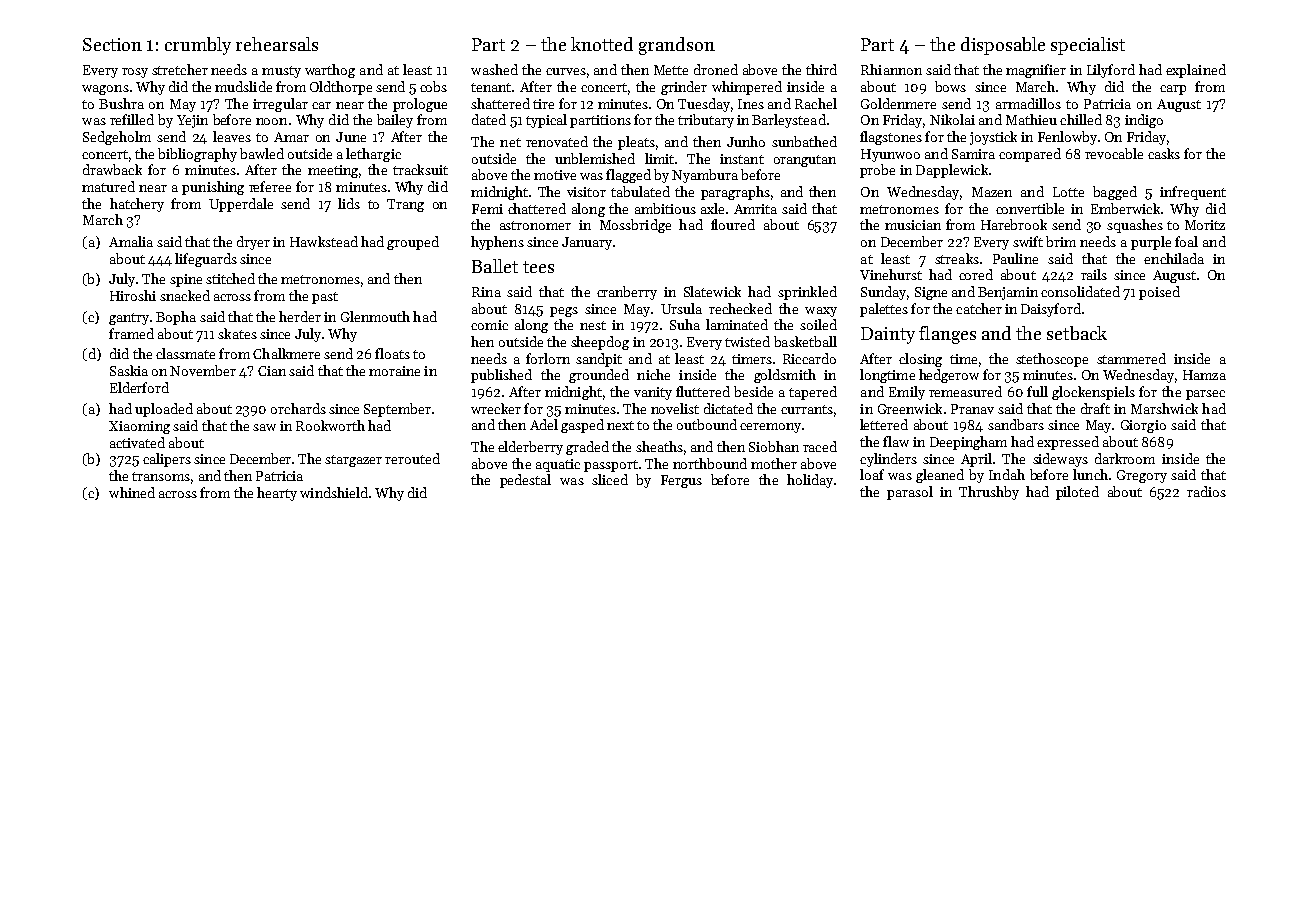 This image has height=924, width=1308. What do you see at coordinates (992, 192) in the image?
I see `Mazen` at bounding box center [992, 192].
